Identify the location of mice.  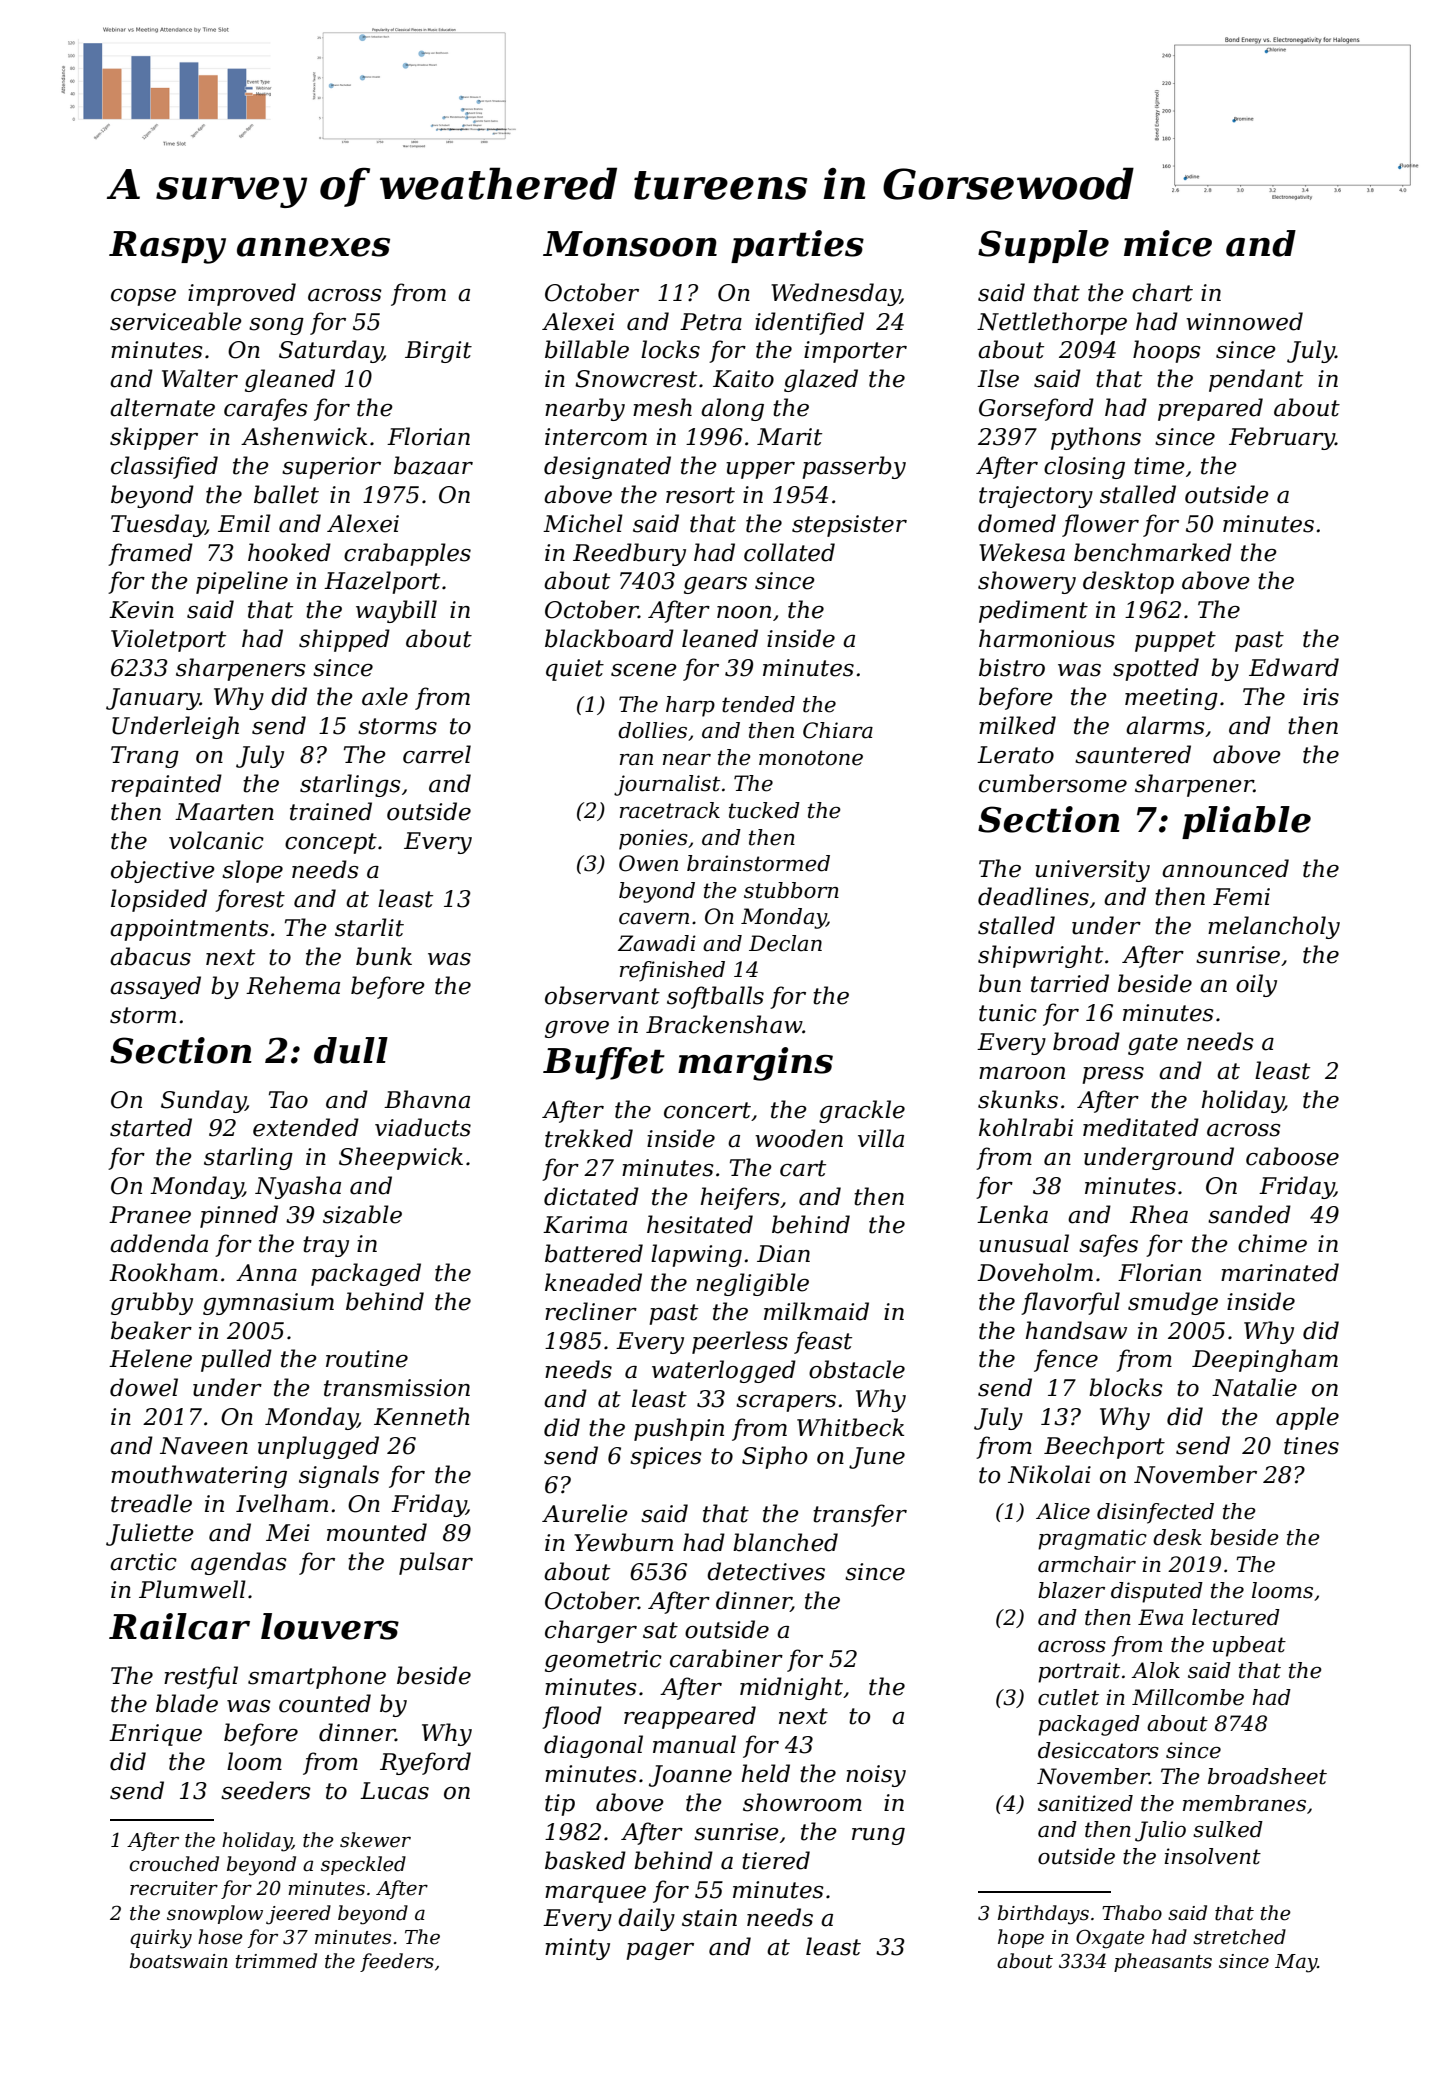
(1168, 243).
